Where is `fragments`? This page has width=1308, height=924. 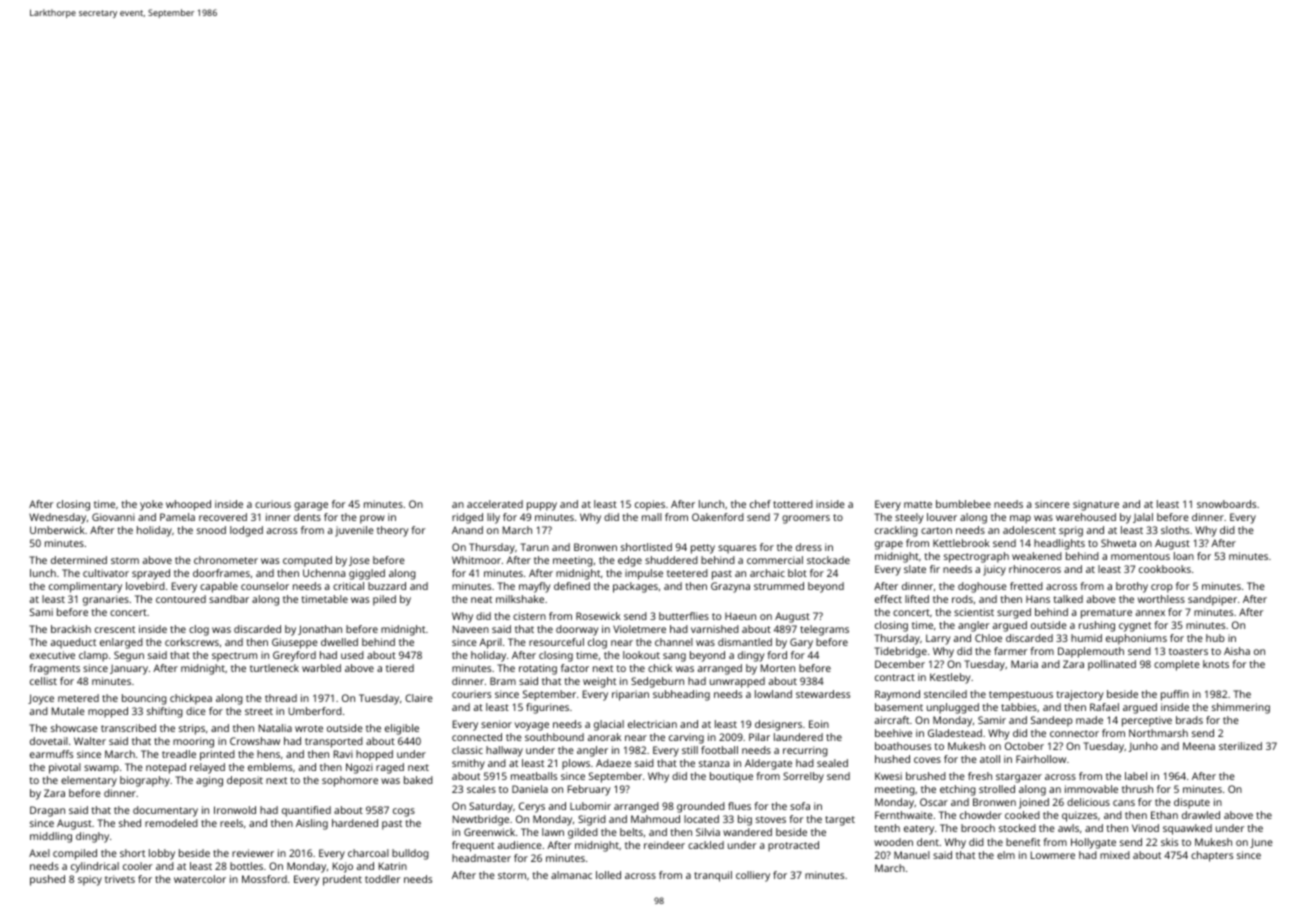
fragments is located at coordinates (55, 669).
